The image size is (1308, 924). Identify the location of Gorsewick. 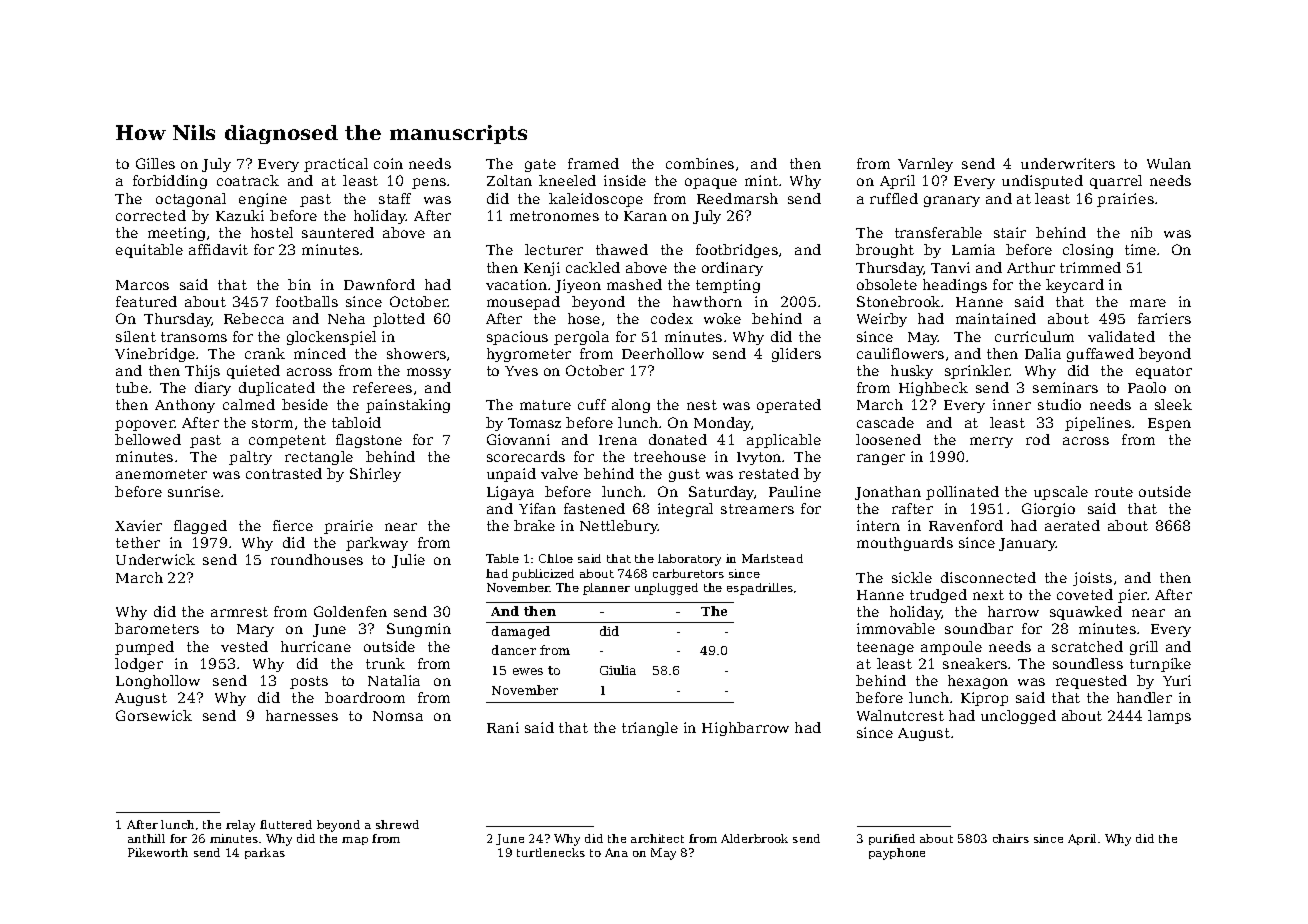
(154, 715).
